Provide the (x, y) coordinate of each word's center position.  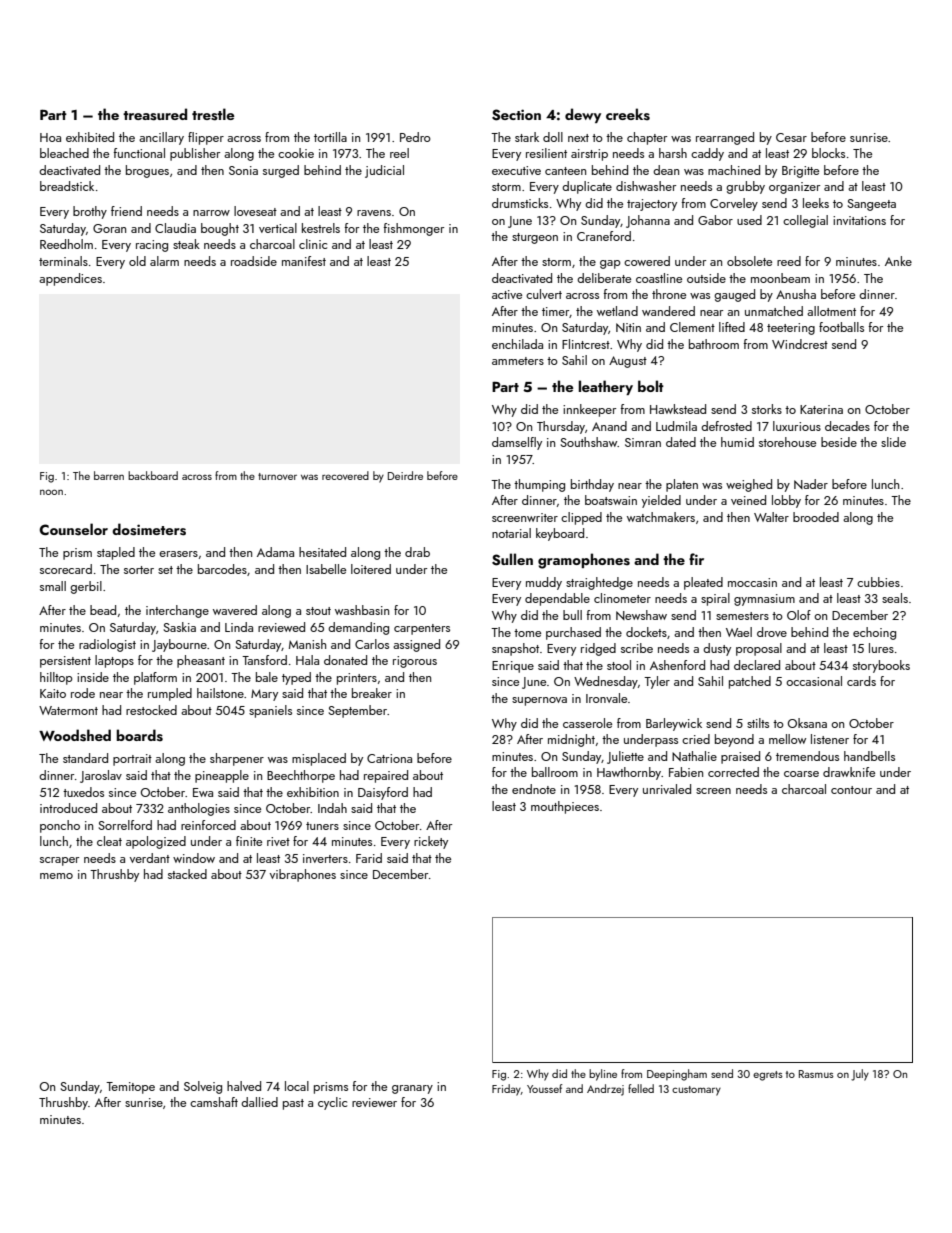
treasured (155, 114)
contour (851, 790)
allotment (831, 311)
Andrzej (605, 1090)
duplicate (587, 187)
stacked (187, 874)
